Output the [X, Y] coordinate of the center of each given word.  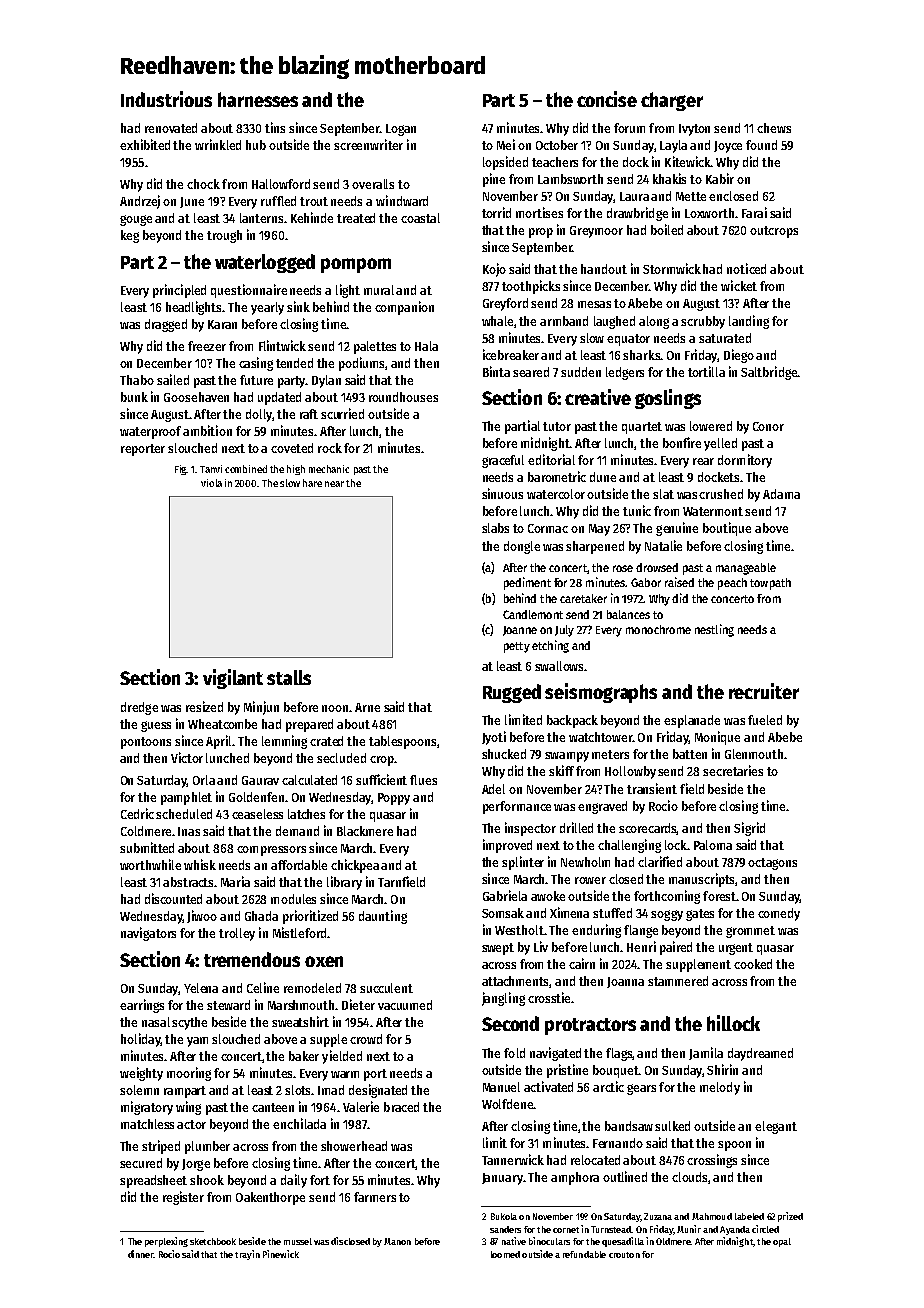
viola [211, 483]
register [183, 1198]
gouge [136, 220]
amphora [575, 1178]
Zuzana [658, 1216]
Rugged [512, 693]
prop [541, 233]
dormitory [745, 461]
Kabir [720, 178]
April [218, 742]
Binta [496, 371]
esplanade [692, 721]
